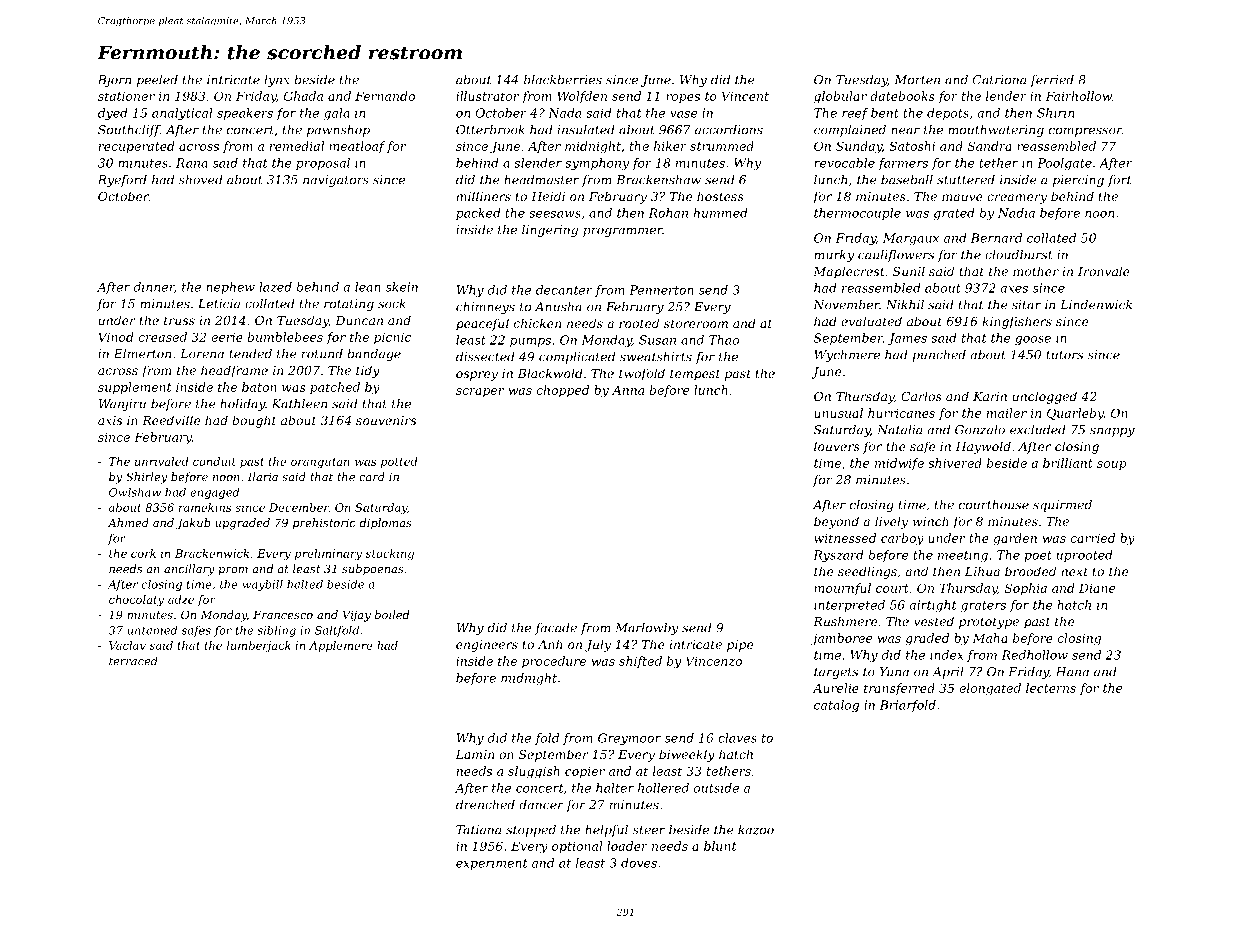  I want to click on Tatiana, so click(478, 830).
